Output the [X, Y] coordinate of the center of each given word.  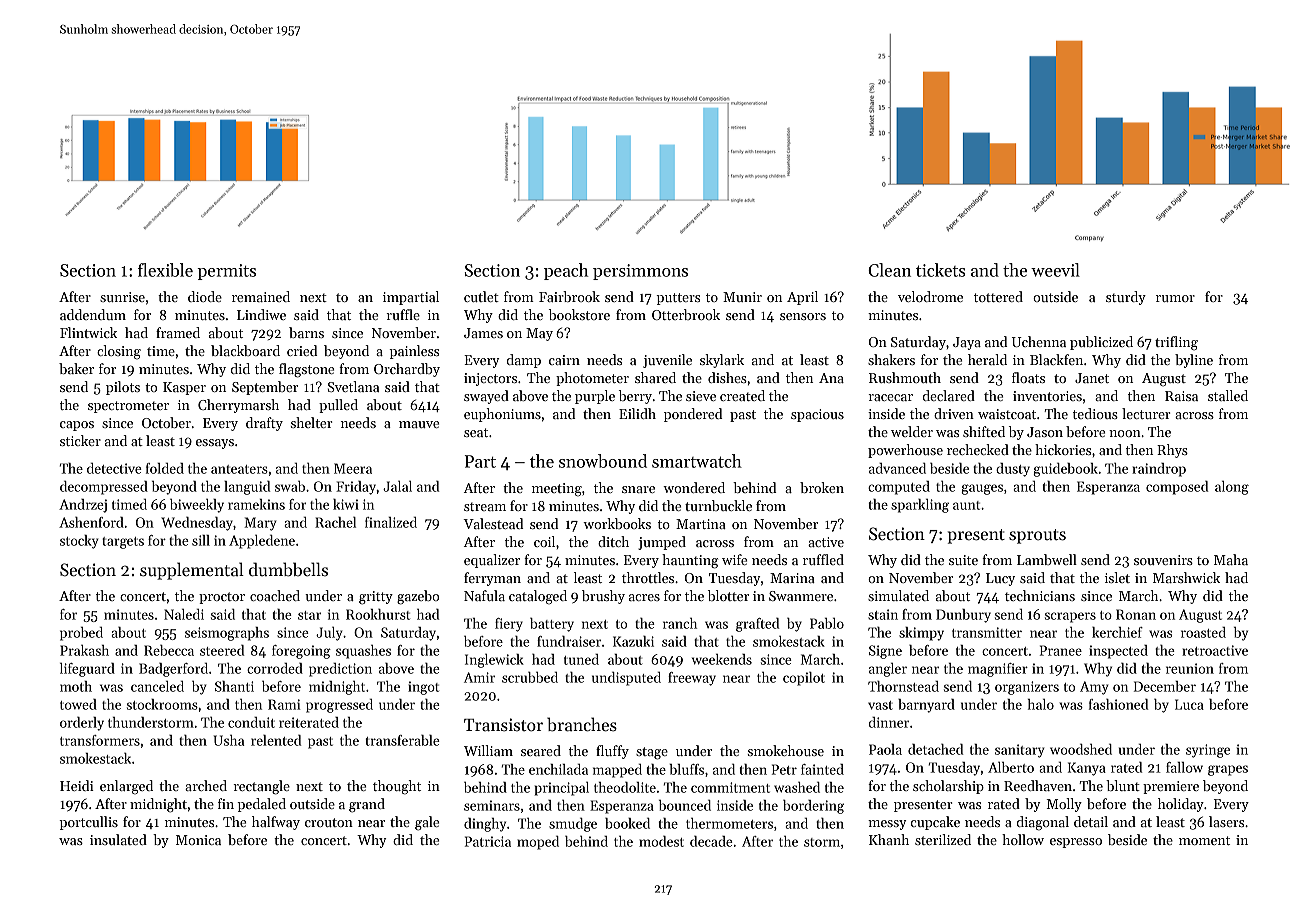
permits [226, 272]
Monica [198, 840]
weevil [1055, 270]
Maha [1231, 559]
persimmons [640, 272]
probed [81, 634]
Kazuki [633, 641]
